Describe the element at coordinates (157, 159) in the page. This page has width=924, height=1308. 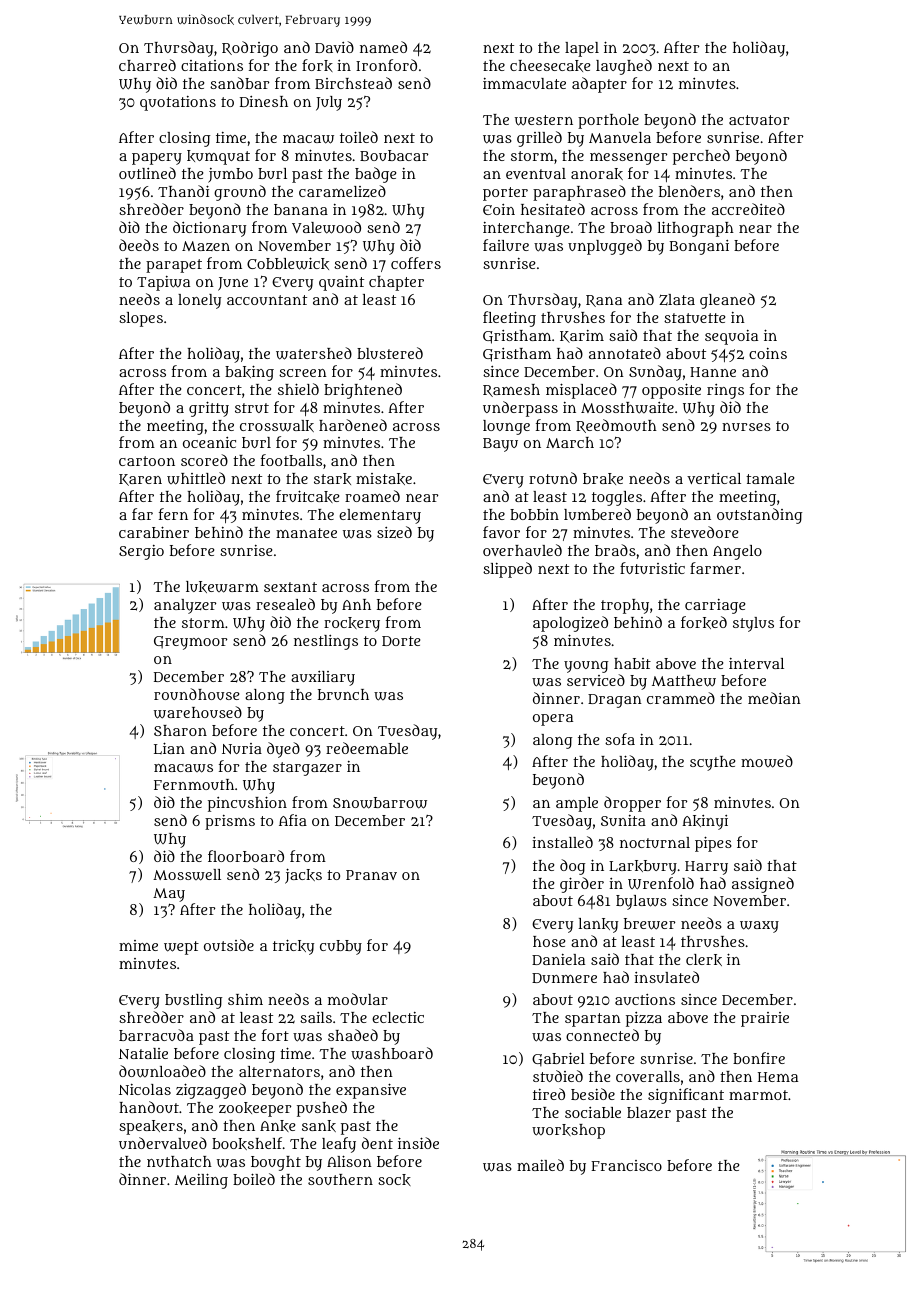
I see `papery` at that location.
